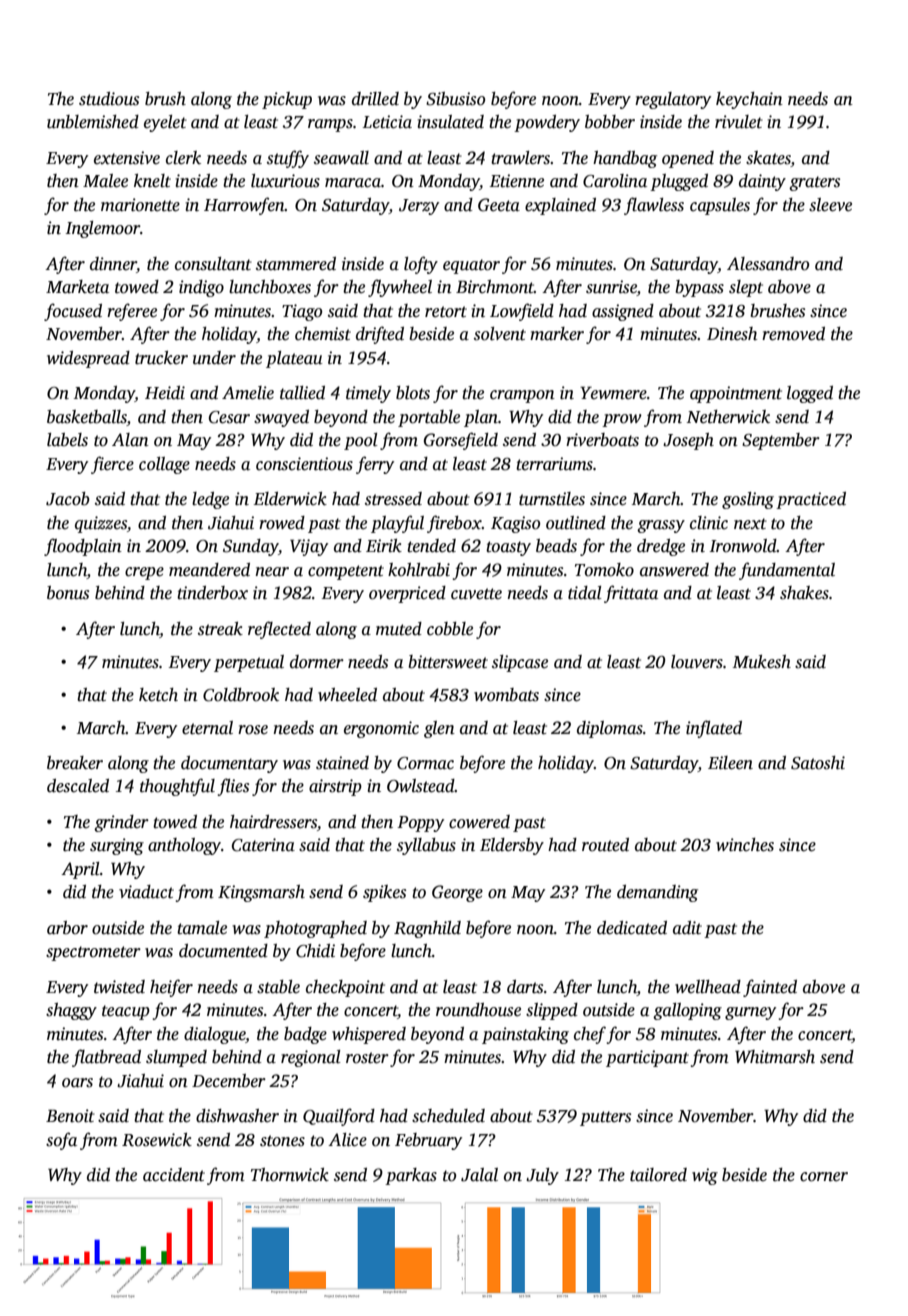 The height and width of the image is (1316, 908). Describe the element at coordinates (768, 264) in the image. I see `Alessandro` at that location.
